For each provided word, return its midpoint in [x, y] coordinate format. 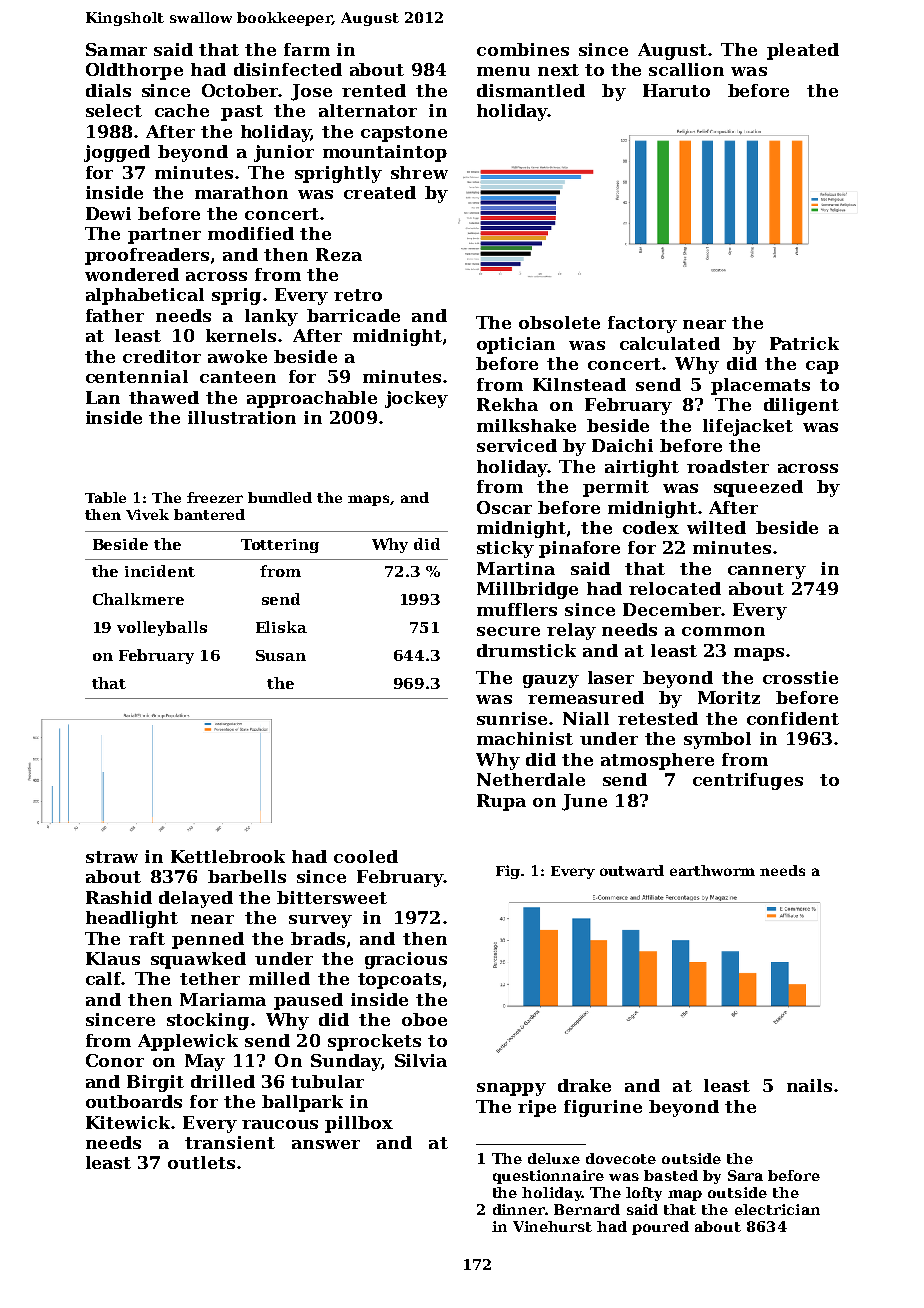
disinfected [288, 69]
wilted [716, 527]
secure [508, 631]
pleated [803, 51]
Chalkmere [138, 599]
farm [307, 49]
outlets [201, 1162]
